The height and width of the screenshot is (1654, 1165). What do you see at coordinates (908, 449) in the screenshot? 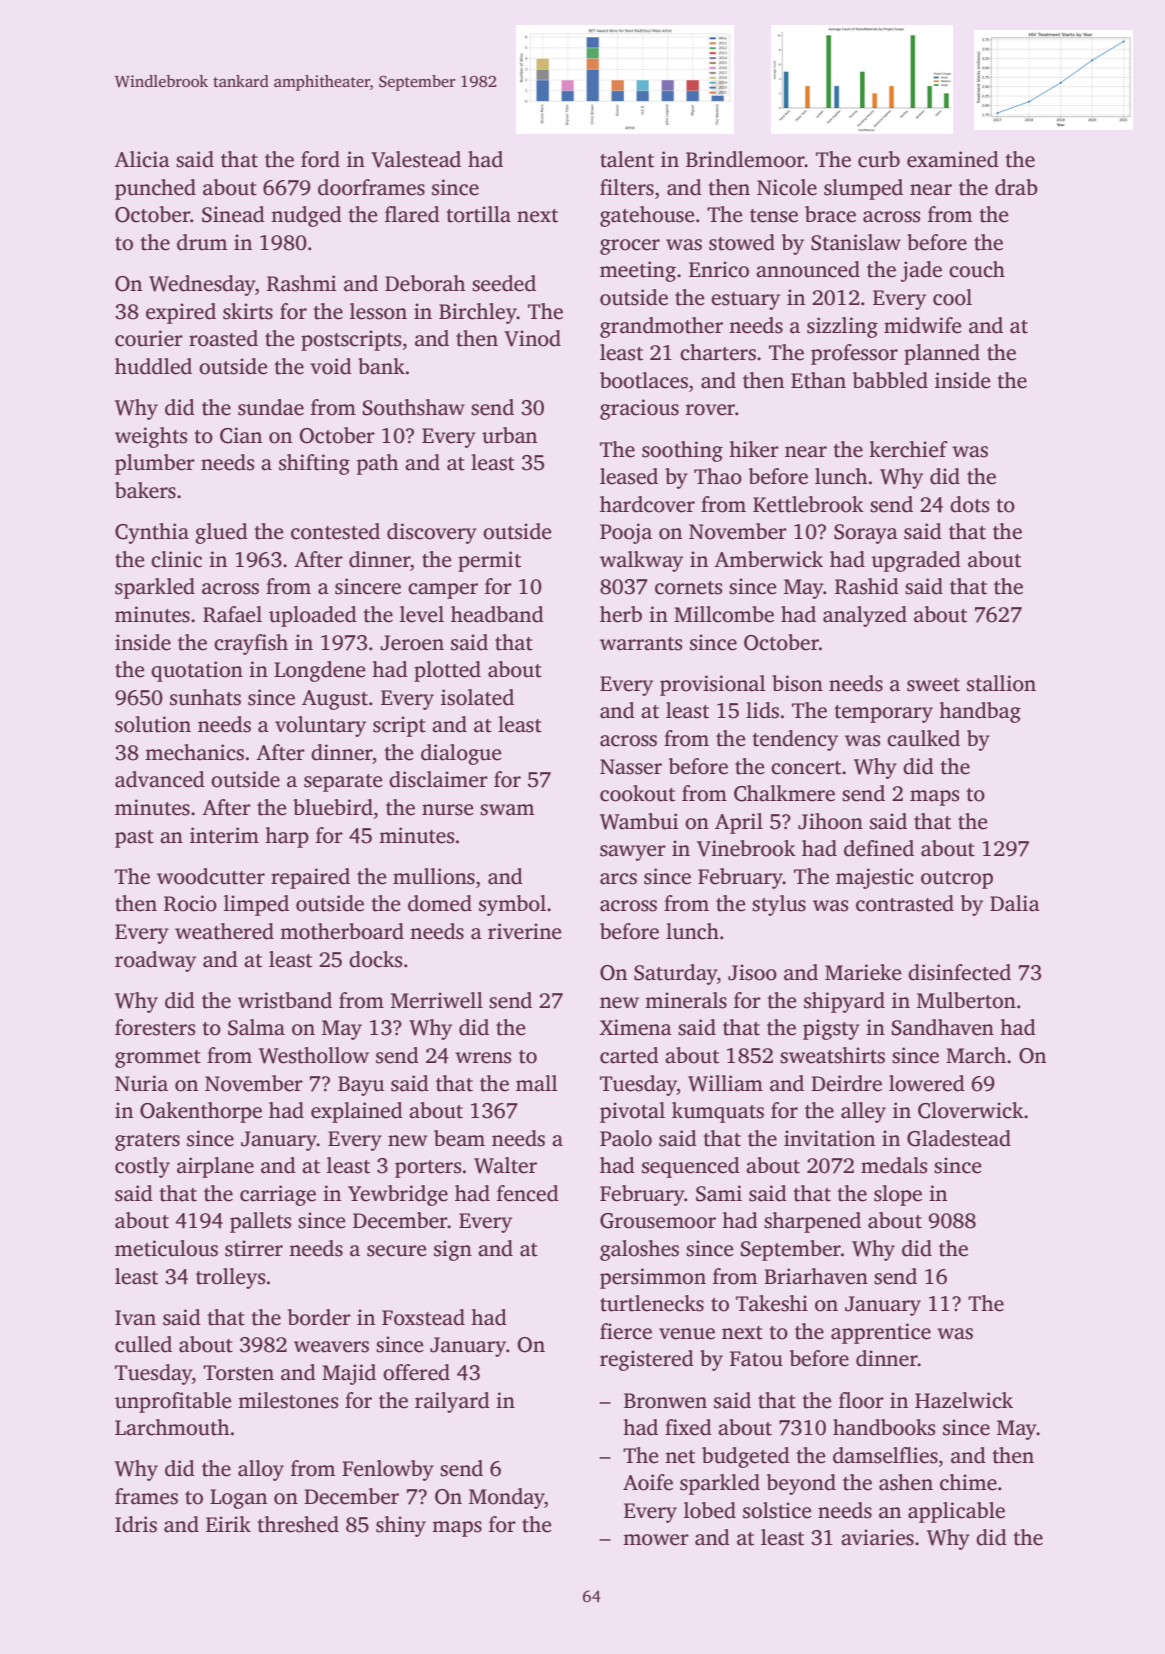
I see `kerchief` at bounding box center [908, 449].
